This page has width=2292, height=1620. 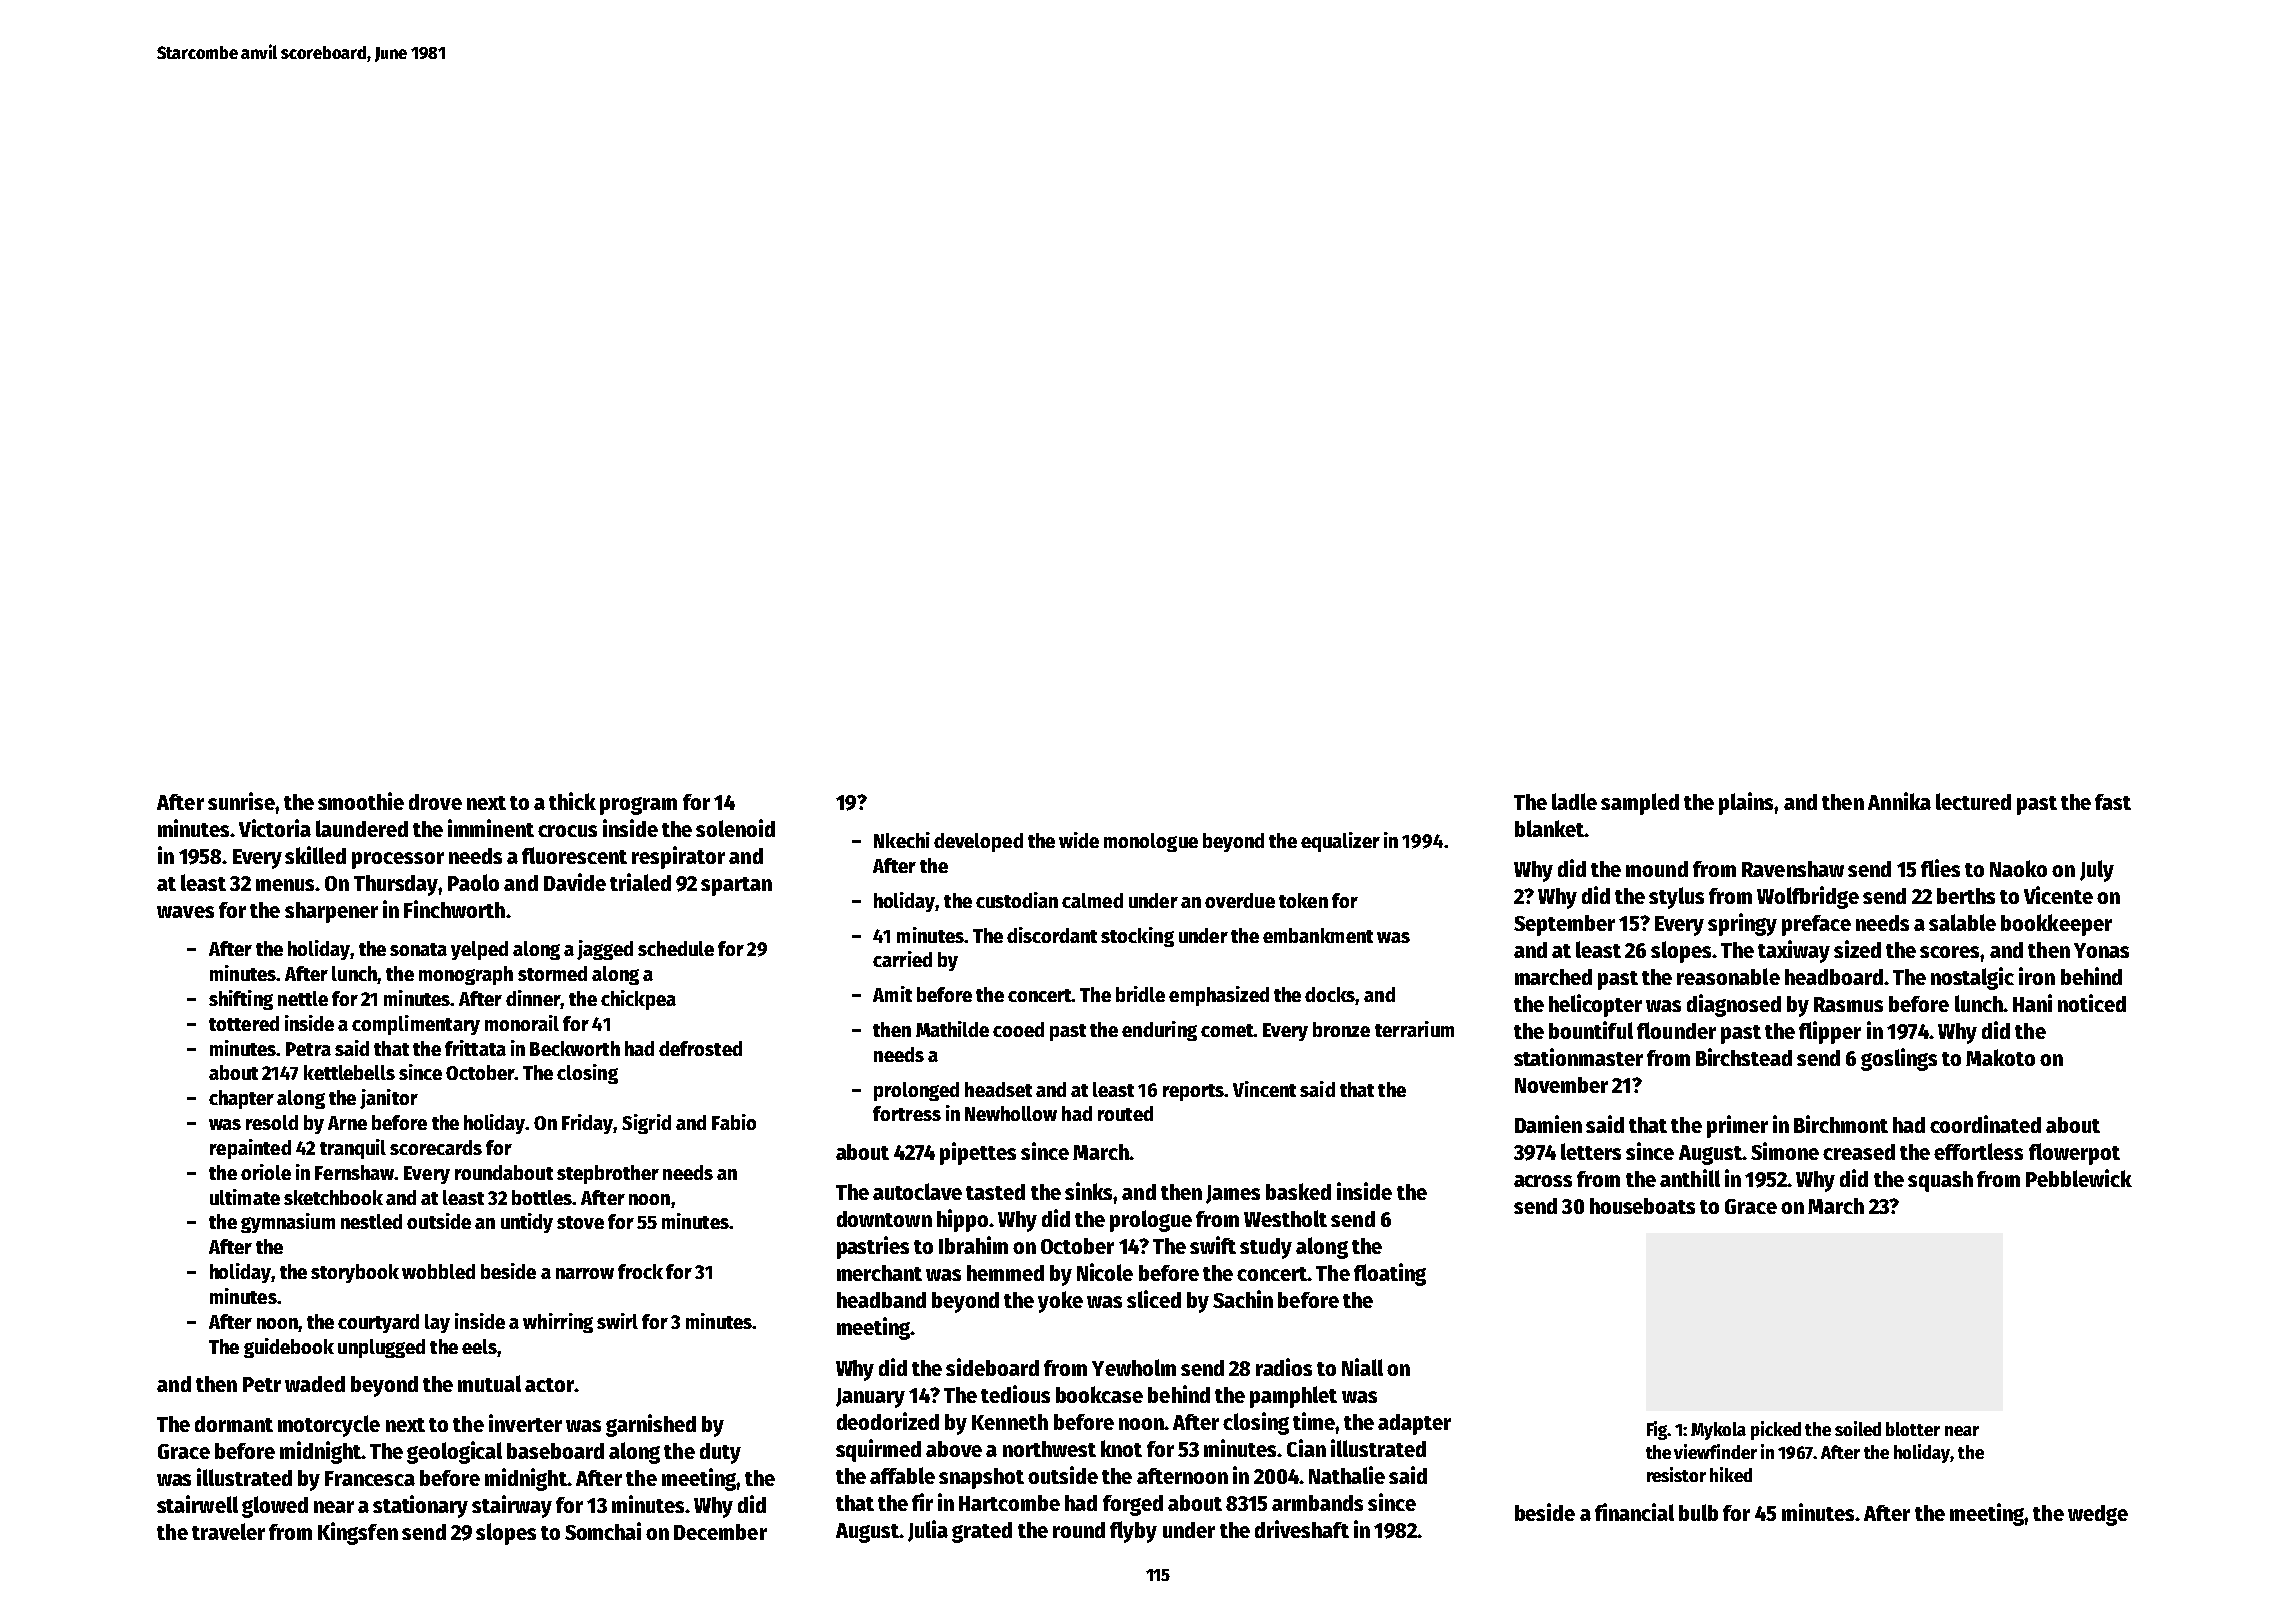 I want to click on waded, so click(x=315, y=1384).
